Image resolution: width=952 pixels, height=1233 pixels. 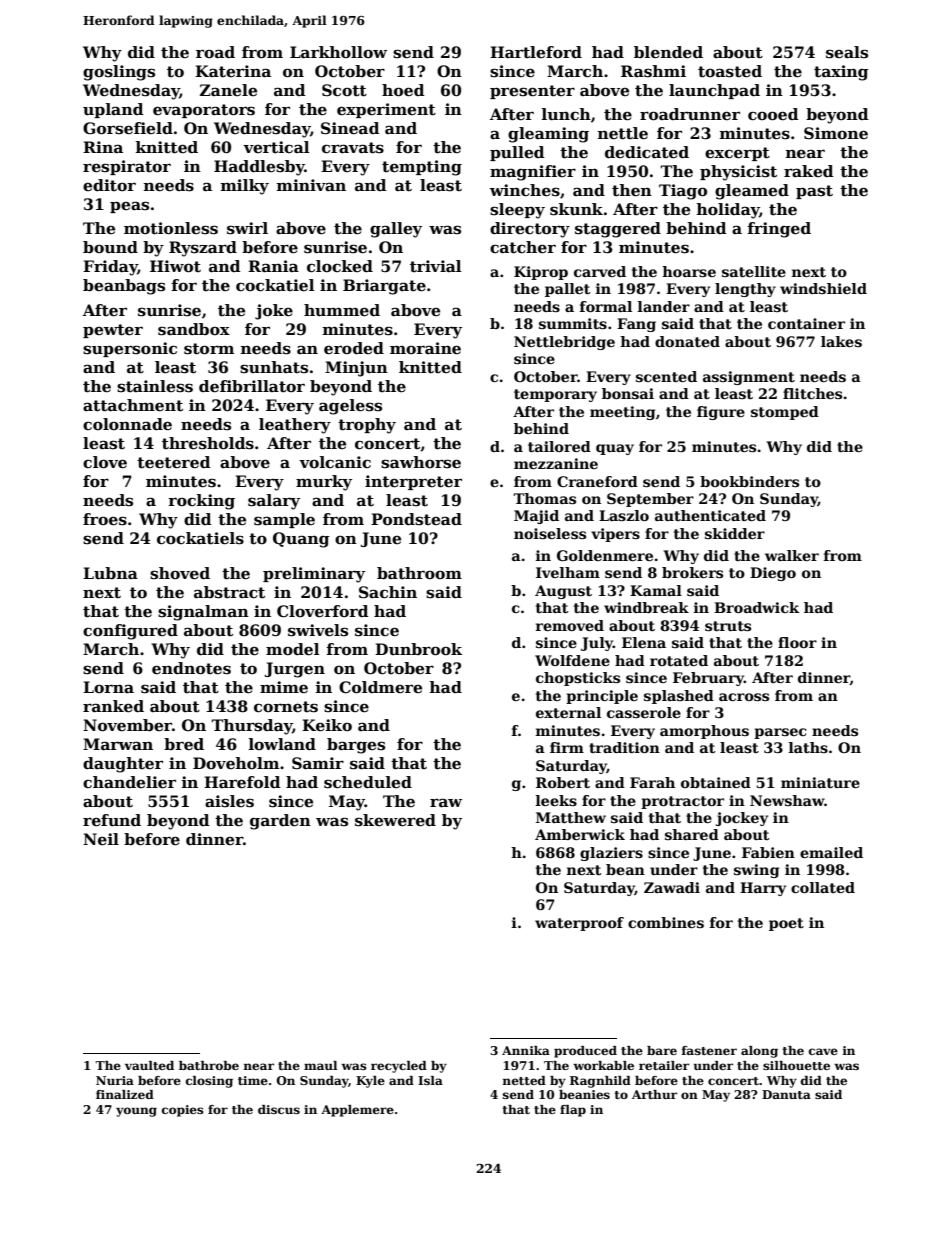 What do you see at coordinates (841, 73) in the screenshot?
I see `taxing` at bounding box center [841, 73].
